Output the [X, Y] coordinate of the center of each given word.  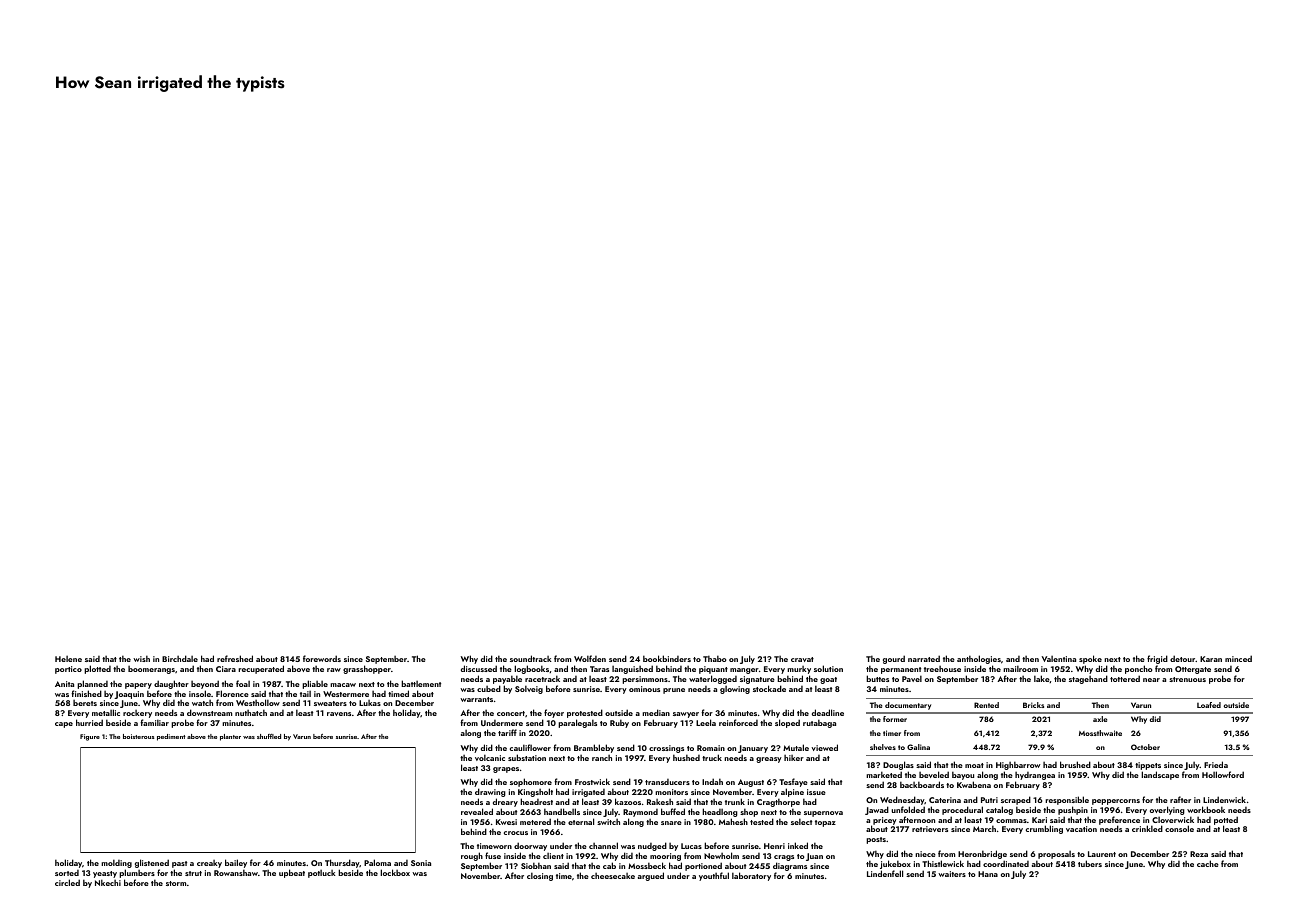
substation [527, 757]
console [1179, 828]
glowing [735, 690]
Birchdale [180, 658]
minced [1238, 658]
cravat [802, 659]
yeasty [105, 874]
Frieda [1216, 764]
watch [202, 703]
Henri [774, 846]
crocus [516, 833]
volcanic [490, 757]
